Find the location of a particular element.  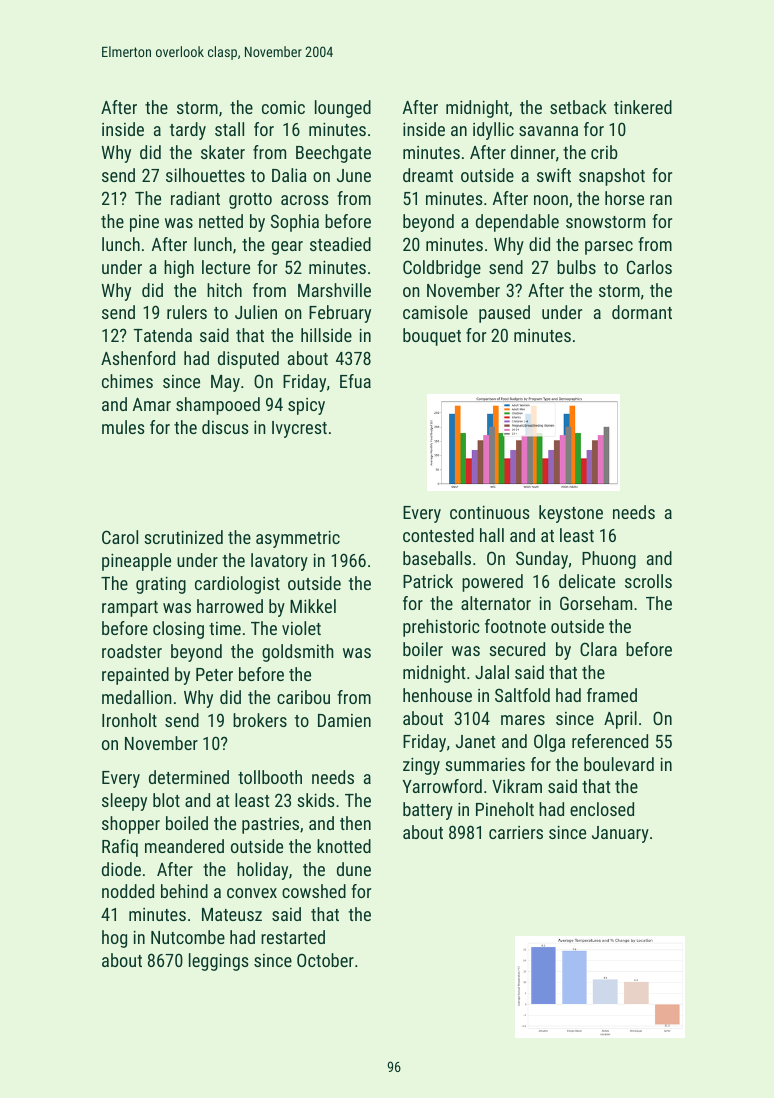

horse is located at coordinates (624, 198).
